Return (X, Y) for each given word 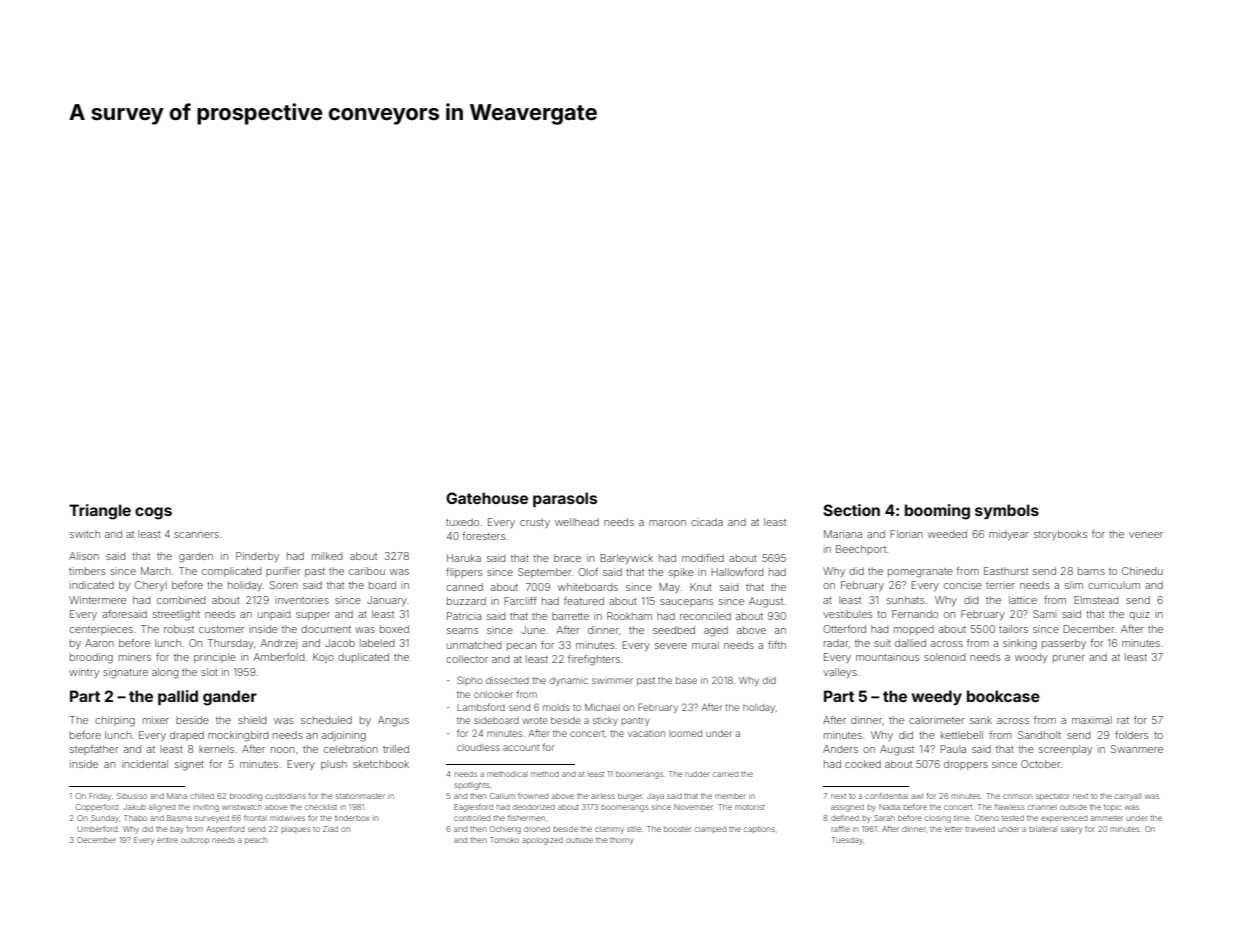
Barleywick (626, 559)
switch (85, 534)
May (669, 588)
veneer (1146, 535)
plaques (296, 829)
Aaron (99, 643)
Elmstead (1096, 600)
